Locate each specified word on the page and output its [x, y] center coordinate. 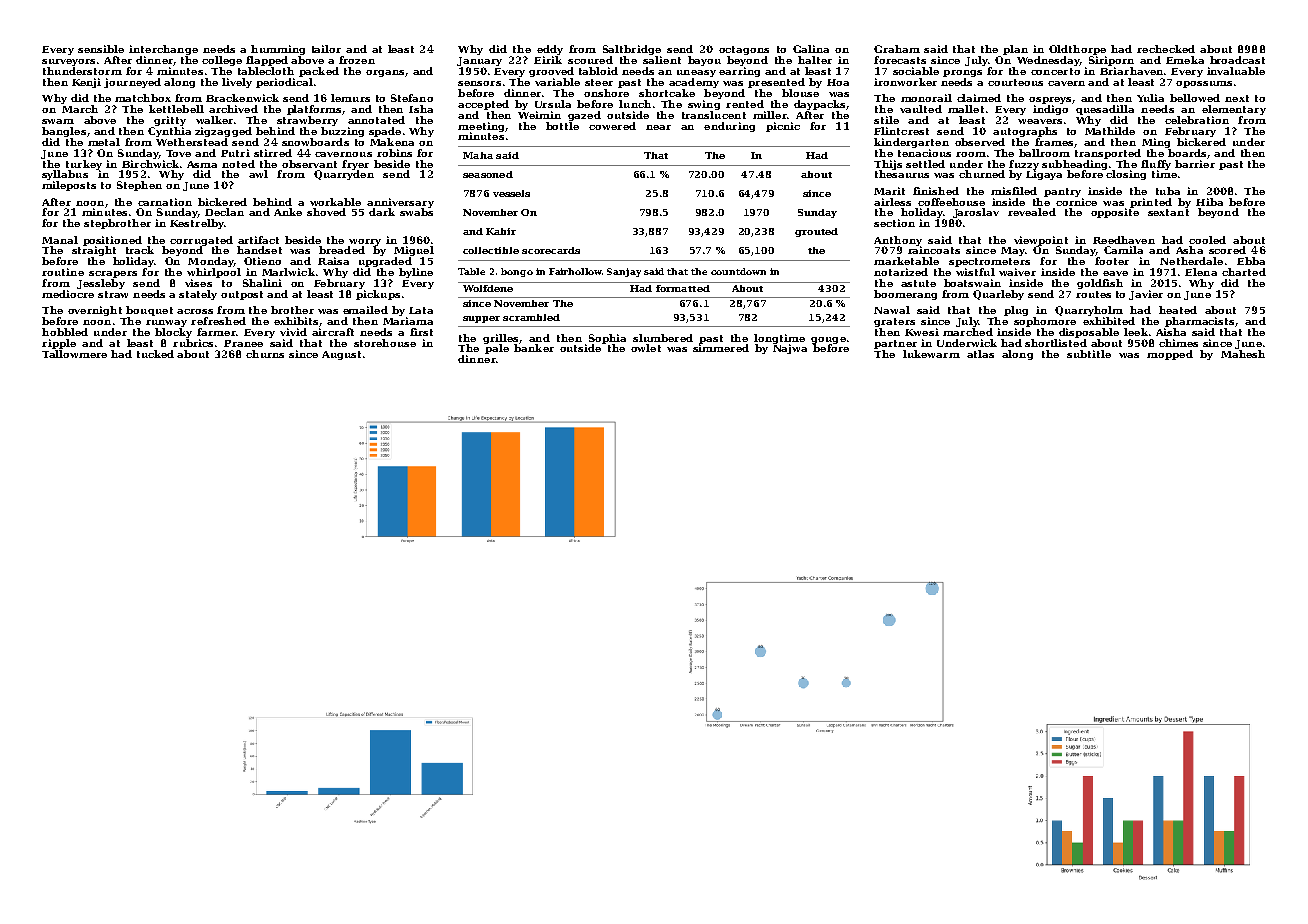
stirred [273, 153]
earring [739, 72]
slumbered [663, 338]
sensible [101, 49]
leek [1136, 332]
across [195, 311]
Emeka [1185, 60]
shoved [326, 212]
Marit [889, 191]
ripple [59, 344]
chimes [1178, 343]
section [894, 223]
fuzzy [1024, 165]
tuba [1168, 191]
